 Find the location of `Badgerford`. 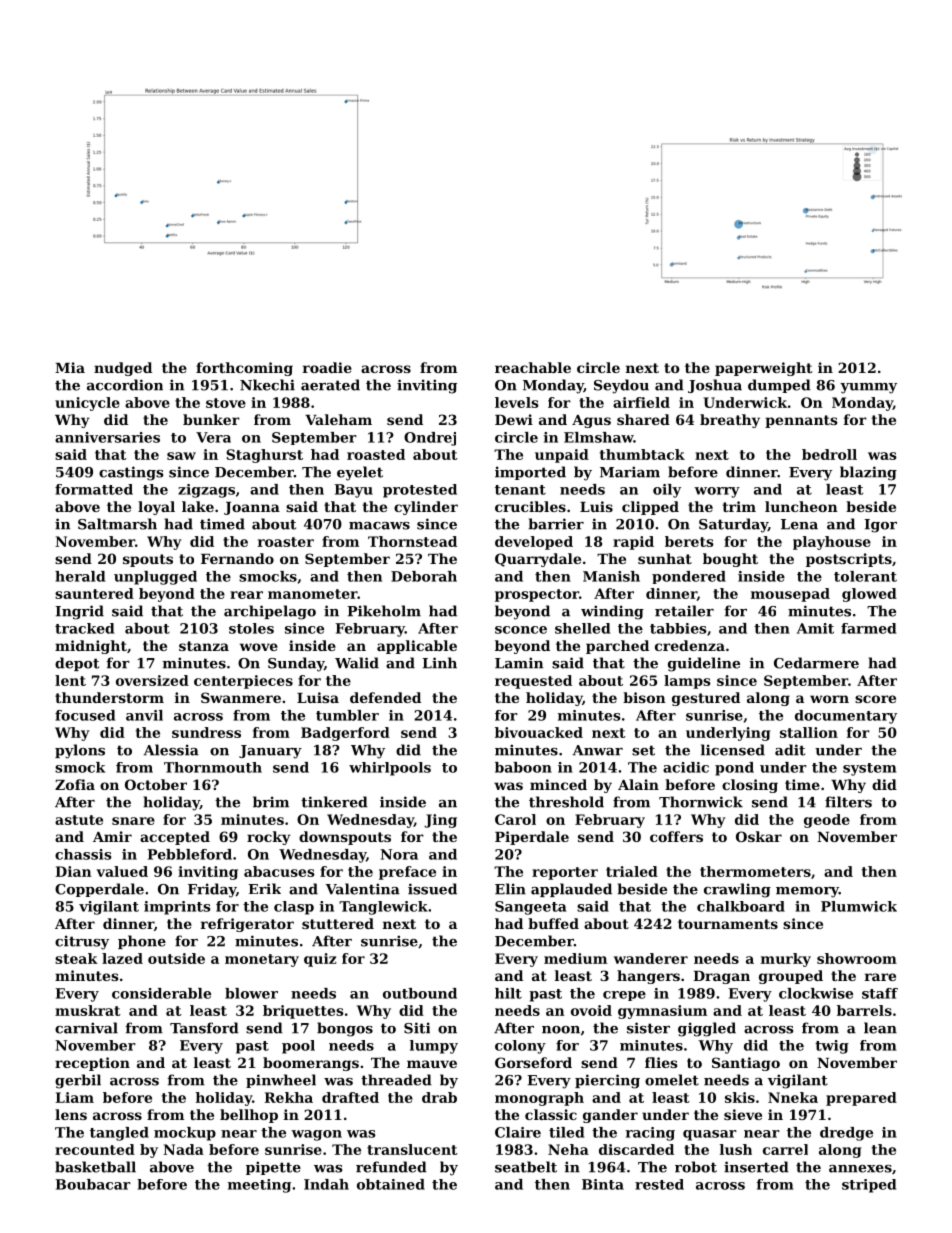

Badgerford is located at coordinates (345, 734).
